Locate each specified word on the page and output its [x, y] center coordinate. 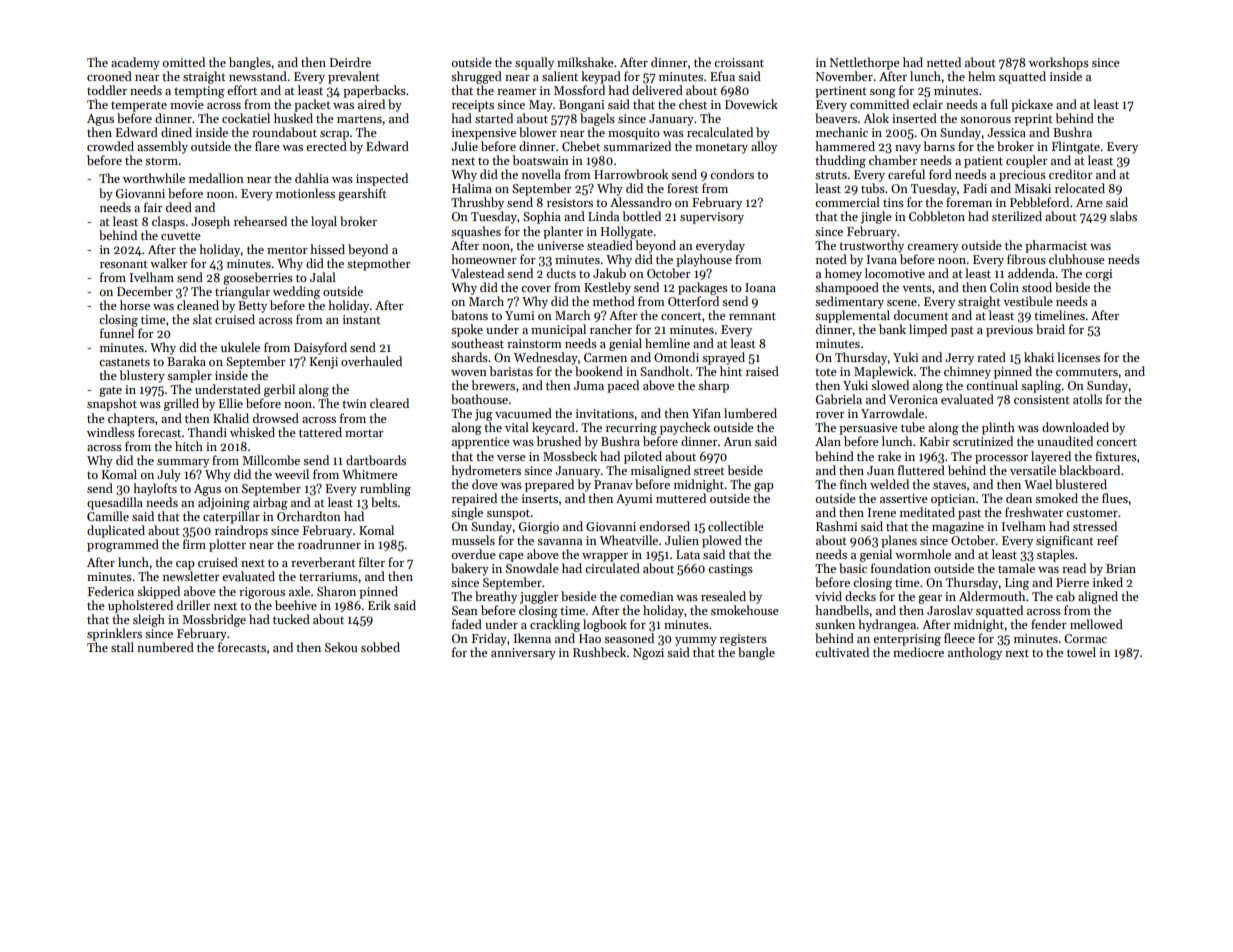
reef [1107, 540]
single [467, 513]
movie [187, 104]
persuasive [868, 429]
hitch [189, 446]
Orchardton [309, 516]
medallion [216, 178]
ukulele [240, 347]
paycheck [685, 428]
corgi [1098, 275]
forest [683, 188]
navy [908, 149]
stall [122, 647]
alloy [764, 147]
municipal [558, 330]
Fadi [975, 188]
